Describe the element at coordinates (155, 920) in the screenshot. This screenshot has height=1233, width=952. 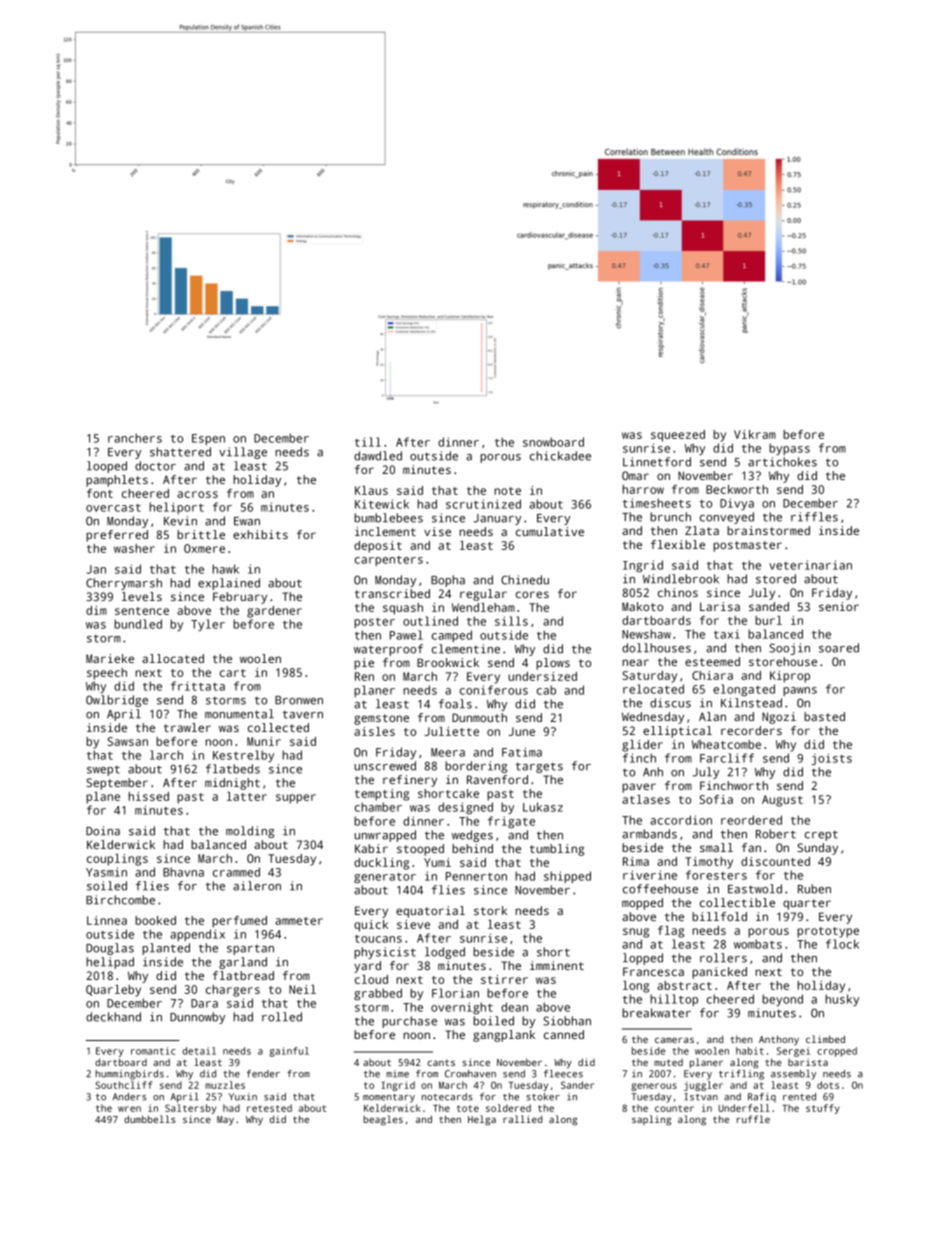
I see `booked` at that location.
